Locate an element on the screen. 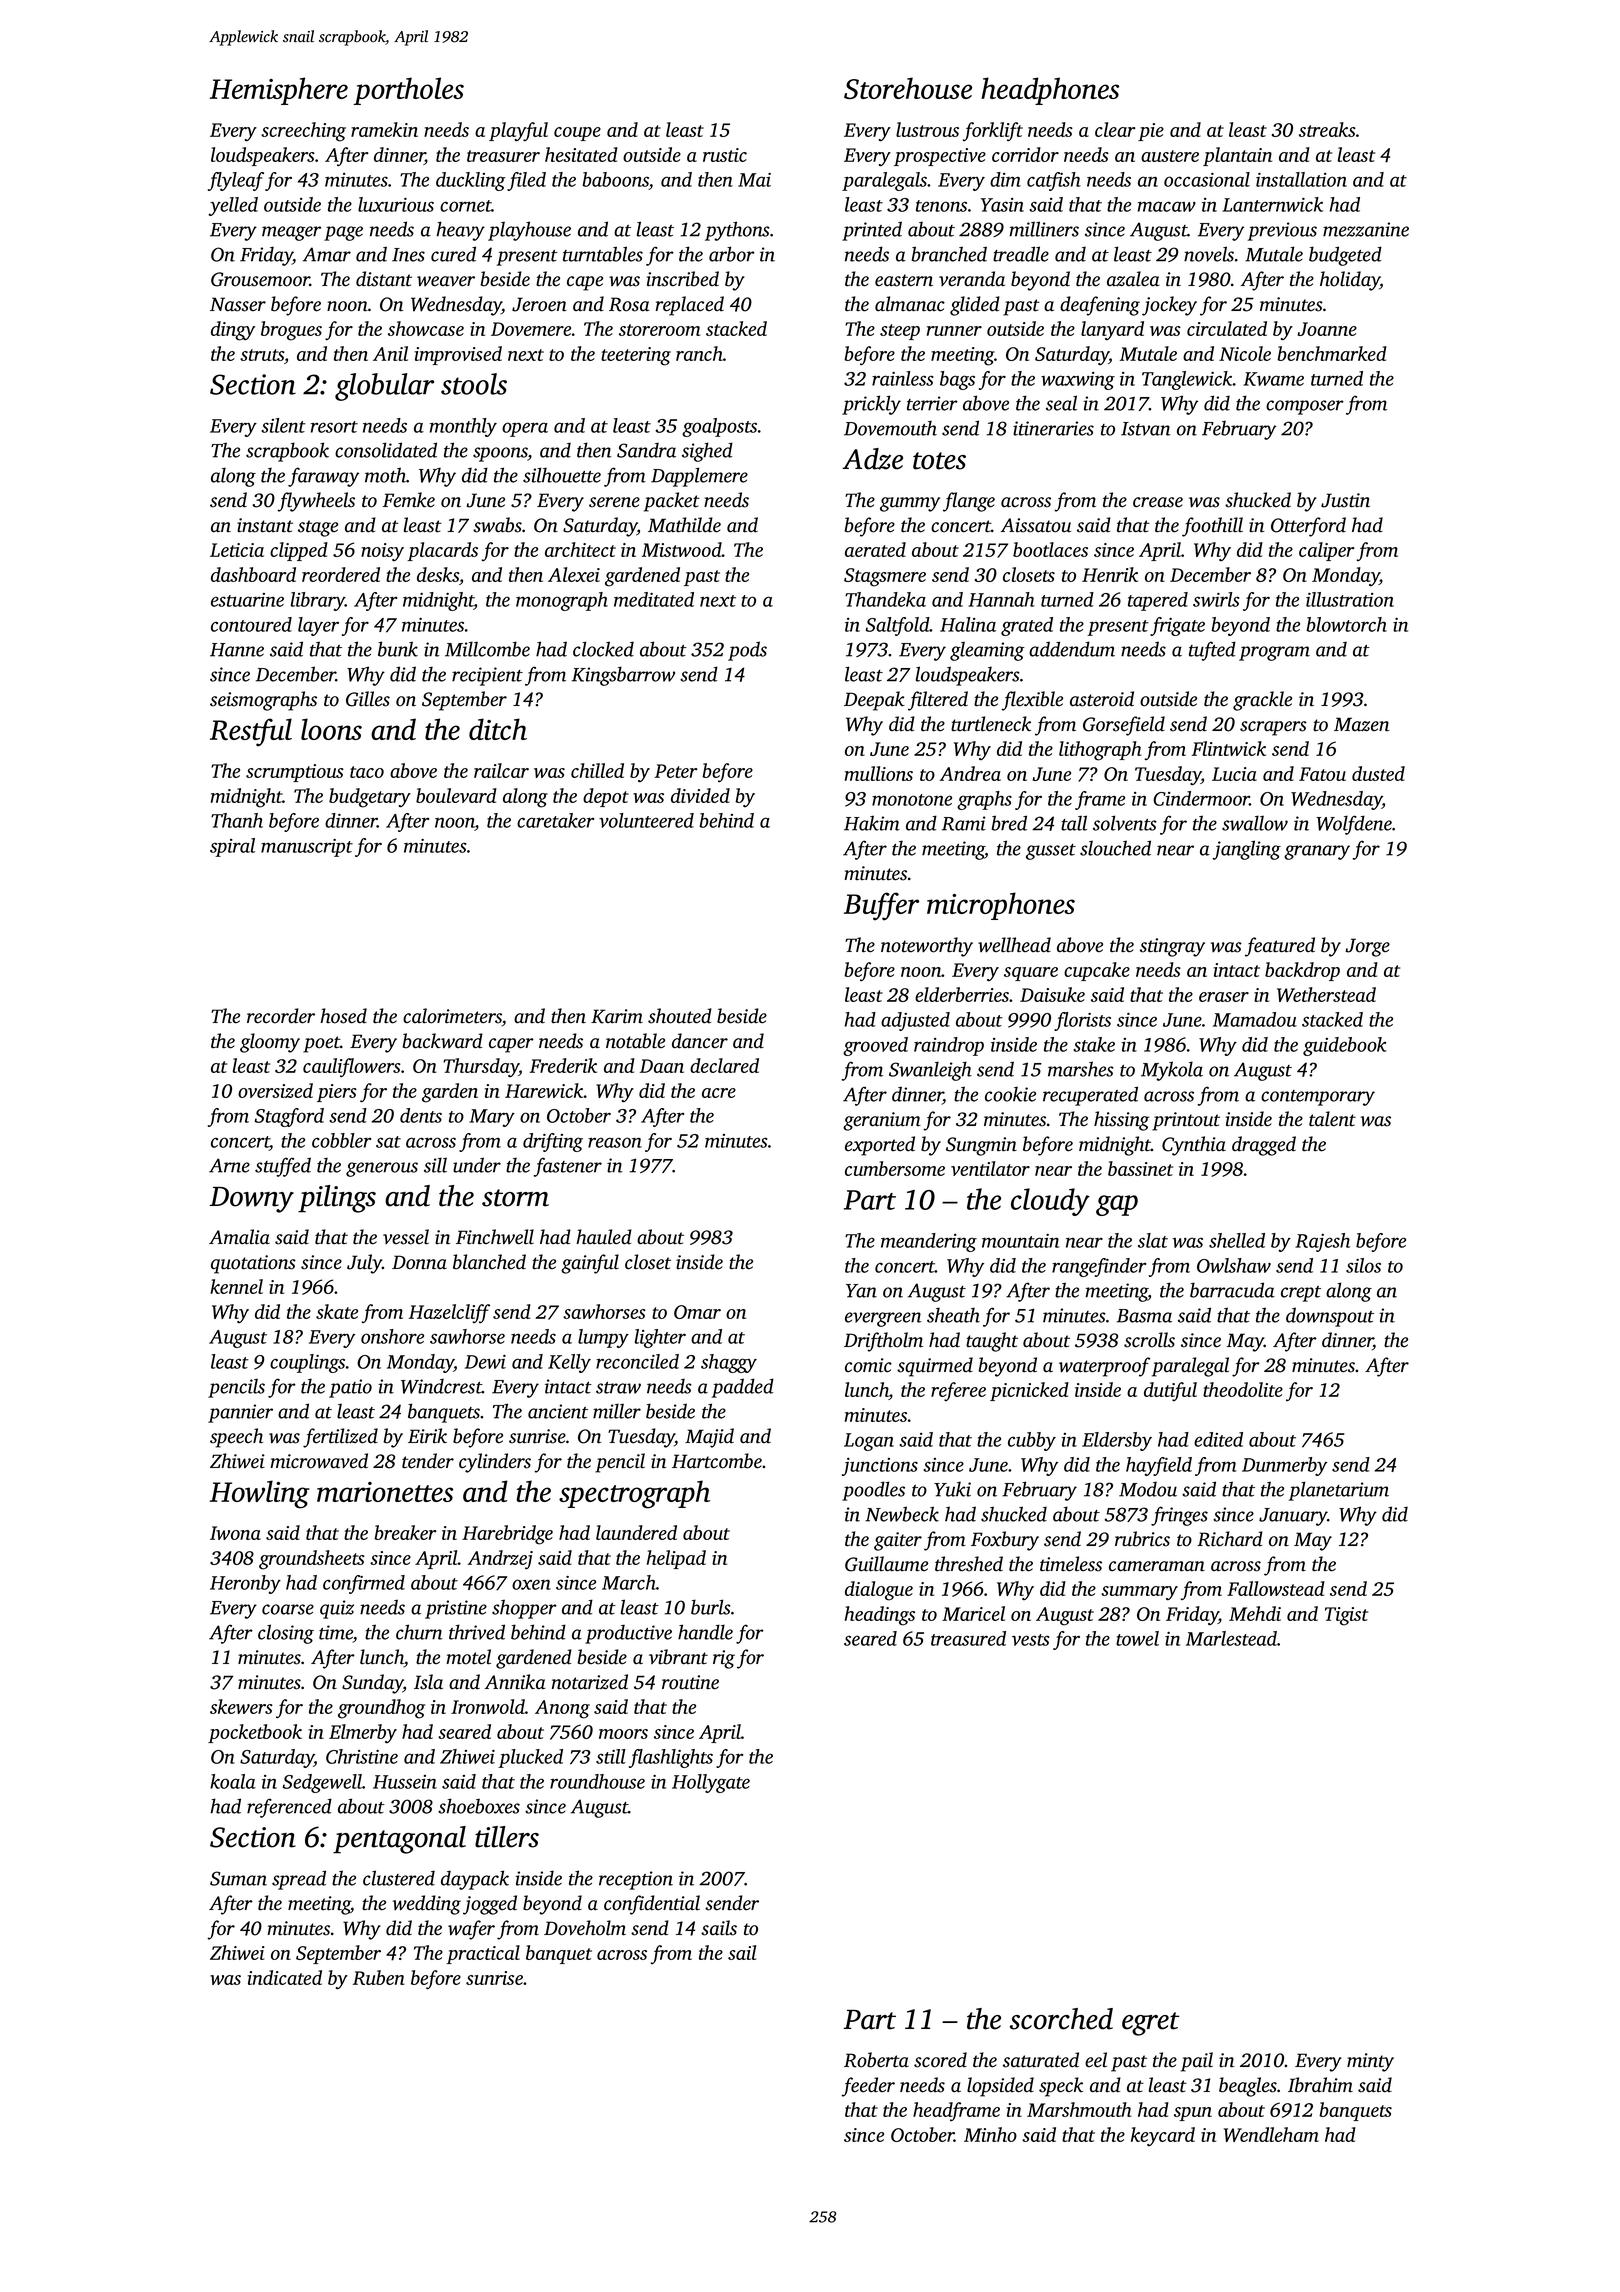 This screenshot has width=1620, height=2292. playful is located at coordinates (518, 132).
